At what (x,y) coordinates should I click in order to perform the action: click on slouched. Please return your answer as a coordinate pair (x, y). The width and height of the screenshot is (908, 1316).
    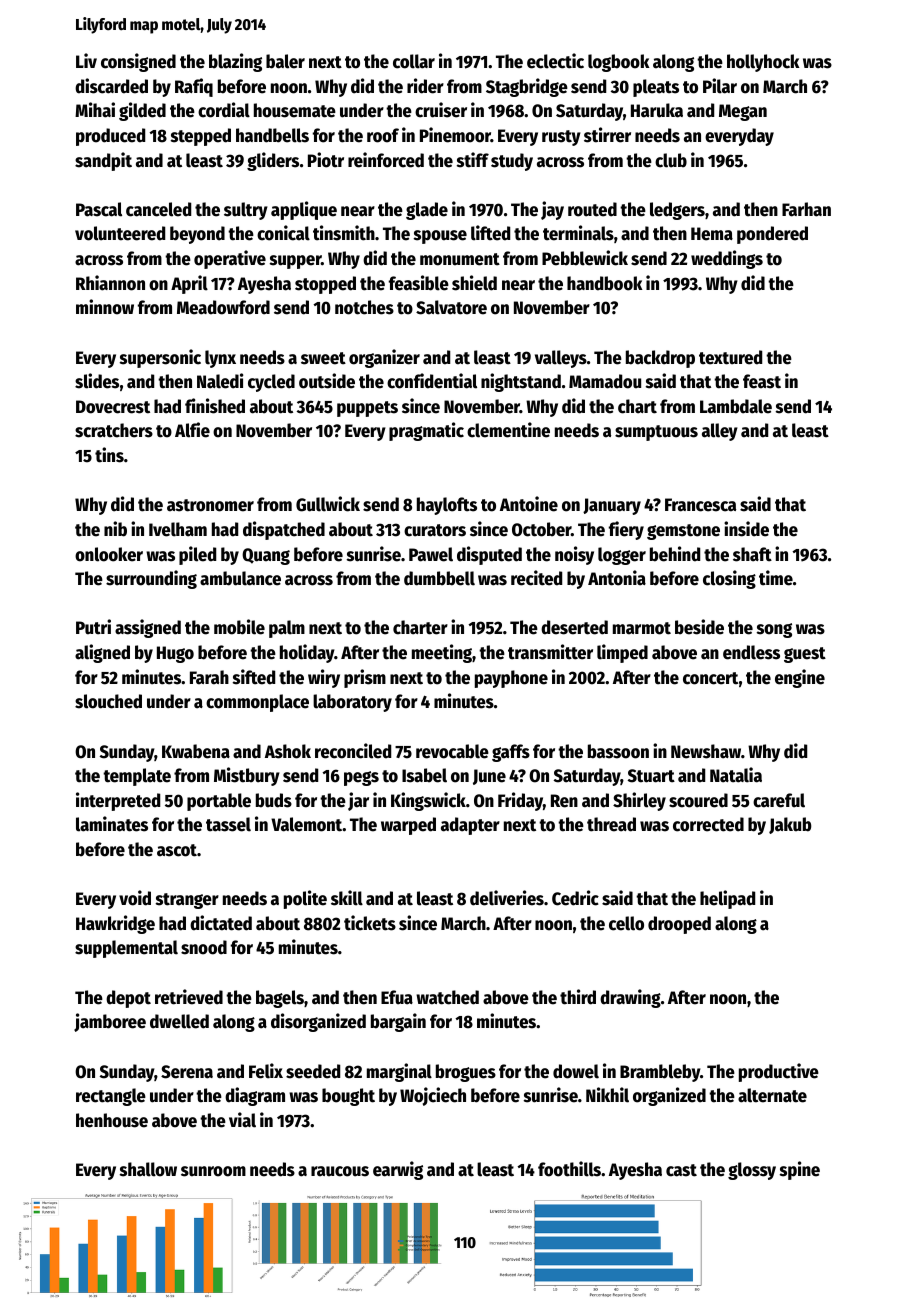
    Looking at the image, I should click on (108, 701).
